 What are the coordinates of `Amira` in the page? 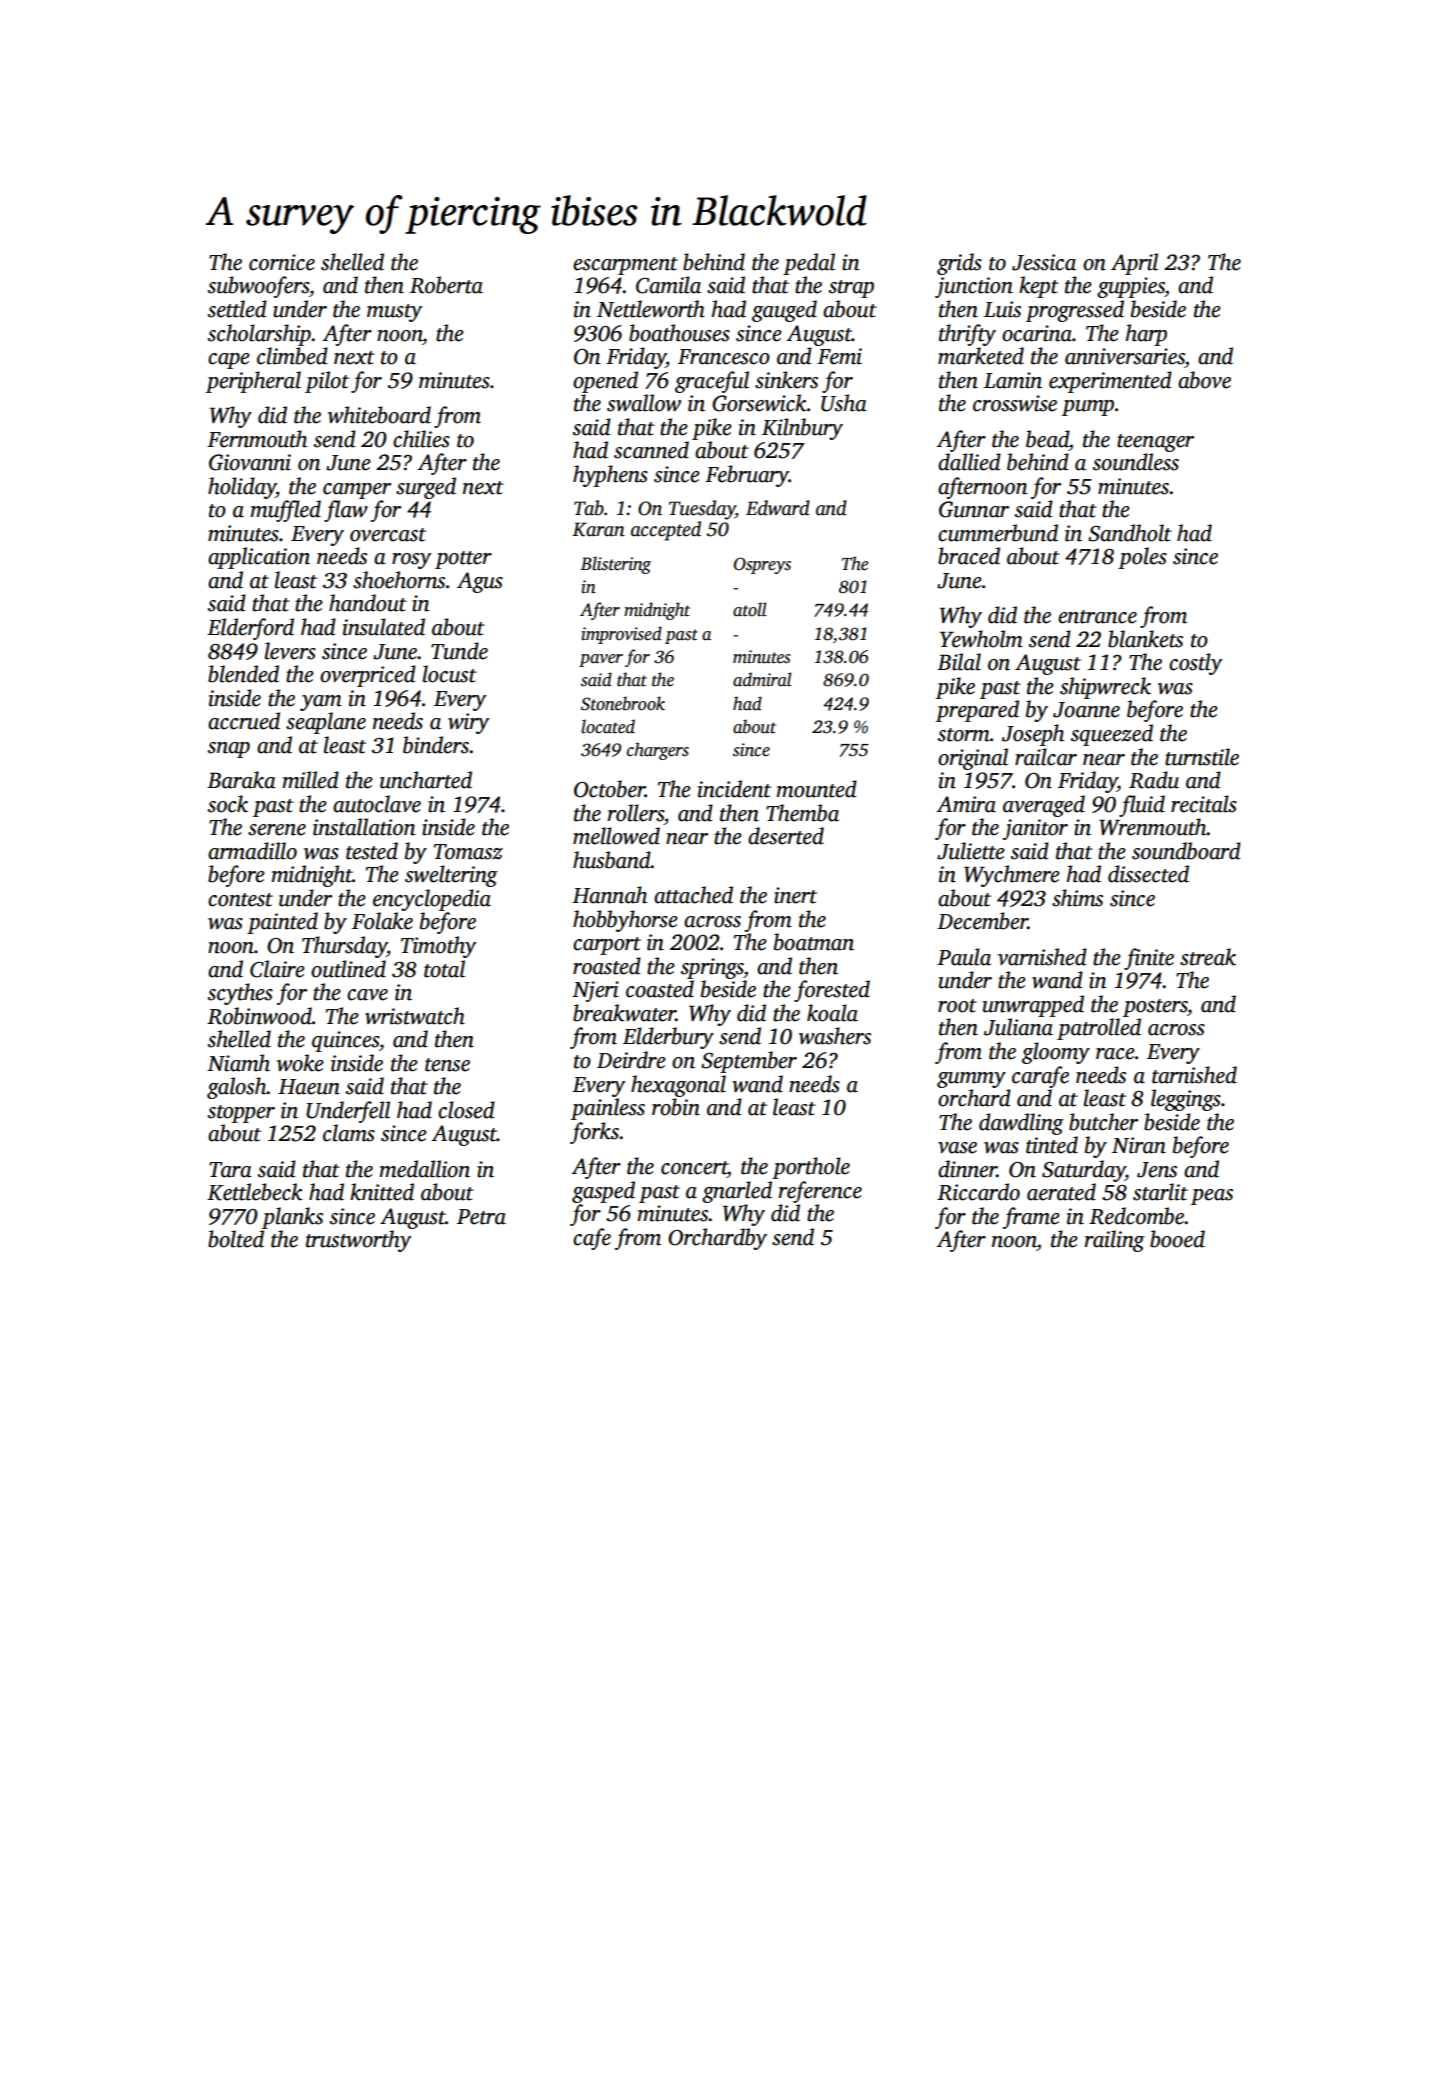 It's located at (966, 804).
